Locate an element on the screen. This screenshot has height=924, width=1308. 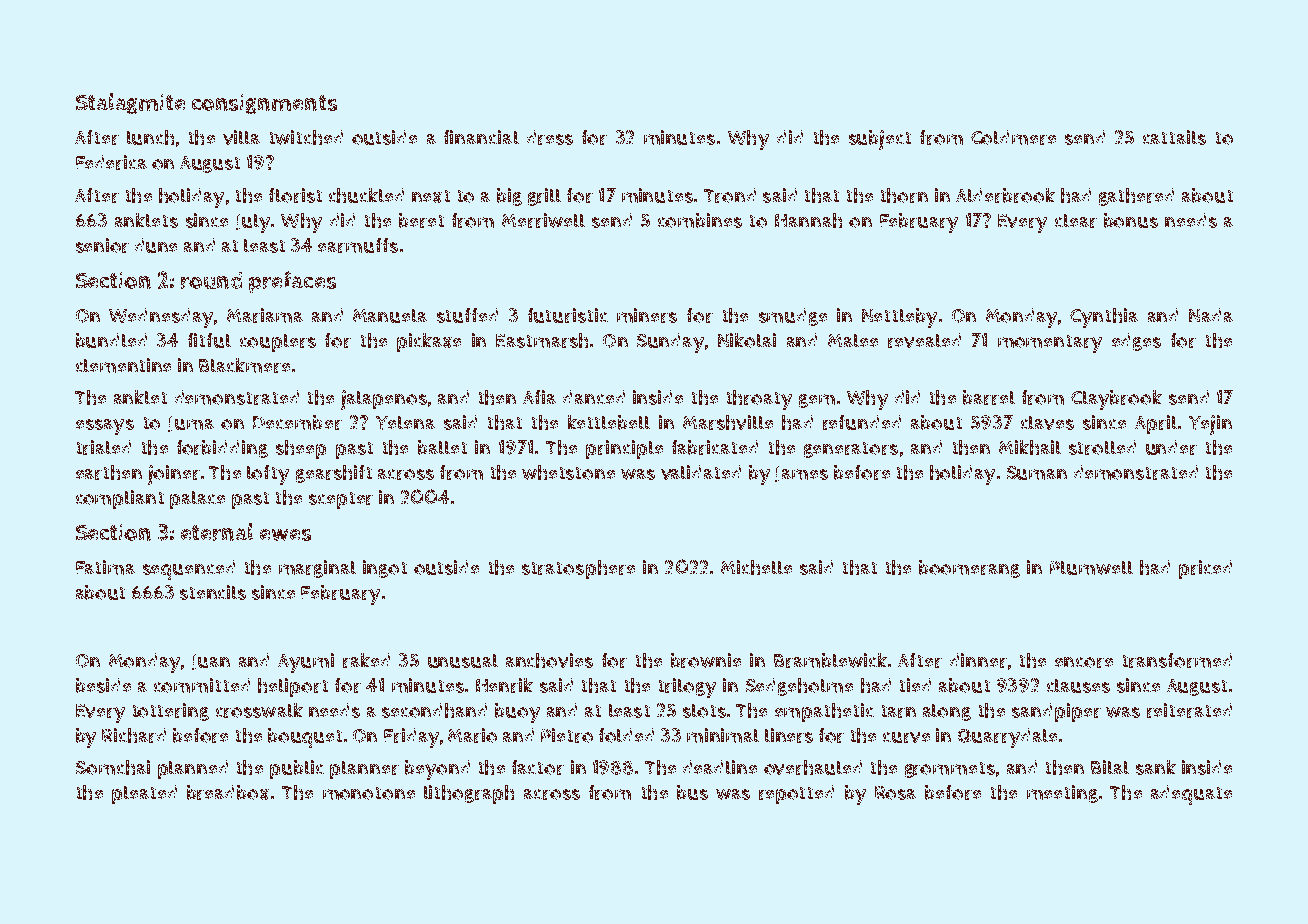
consignments is located at coordinates (264, 104).
